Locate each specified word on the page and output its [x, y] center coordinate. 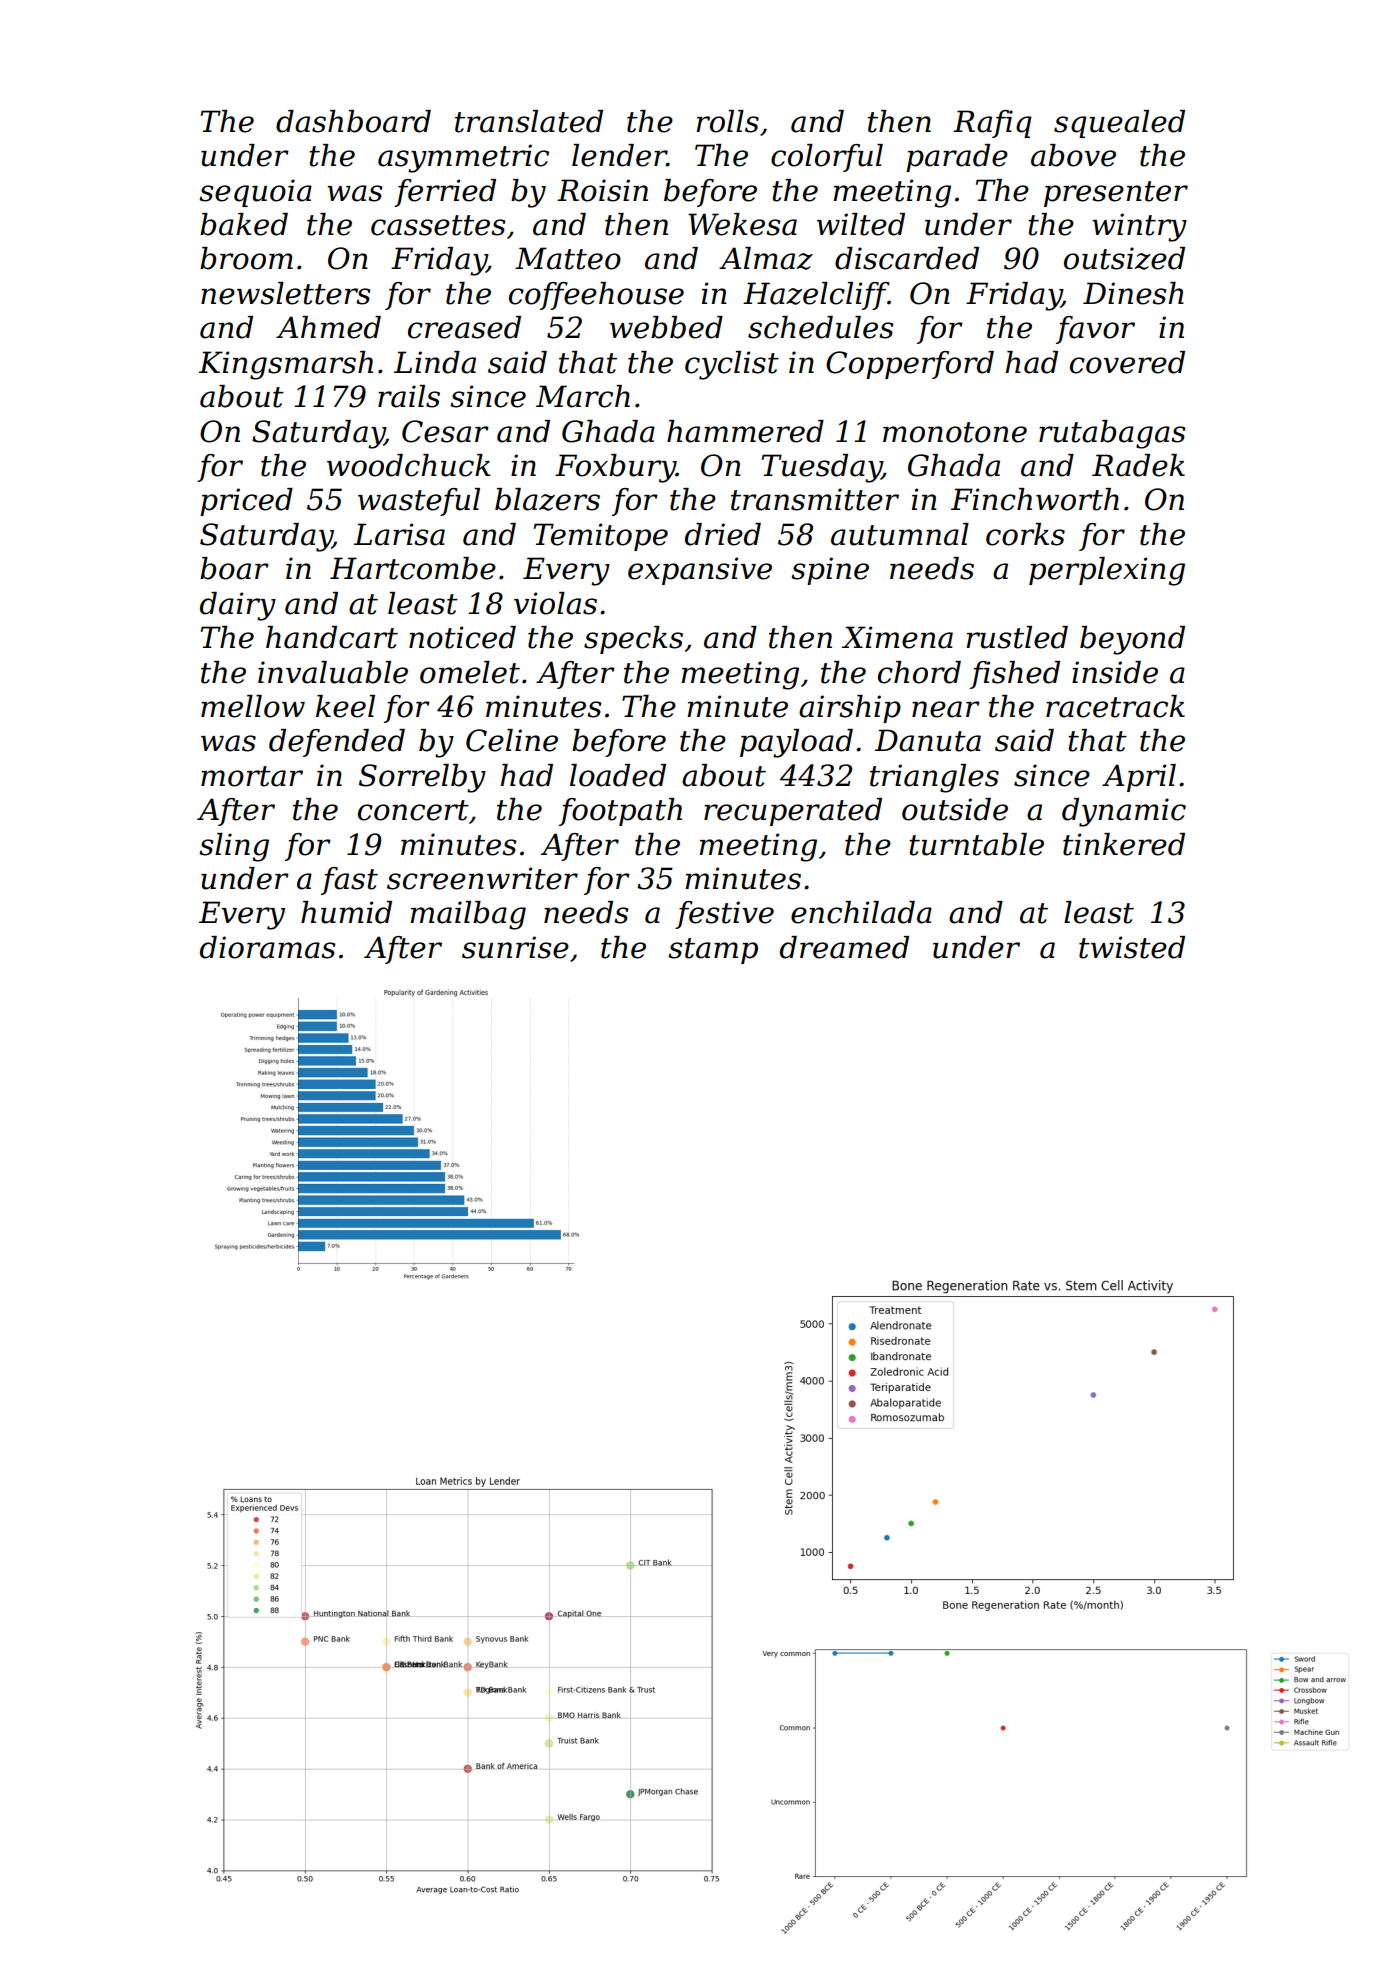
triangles [934, 778]
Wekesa [742, 224]
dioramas [267, 947]
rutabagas [1112, 434]
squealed [1119, 124]
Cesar [445, 431]
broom [246, 258]
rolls [727, 121]
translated [529, 121]
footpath [620, 812]
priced [246, 502]
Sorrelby [422, 778]
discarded [907, 258]
